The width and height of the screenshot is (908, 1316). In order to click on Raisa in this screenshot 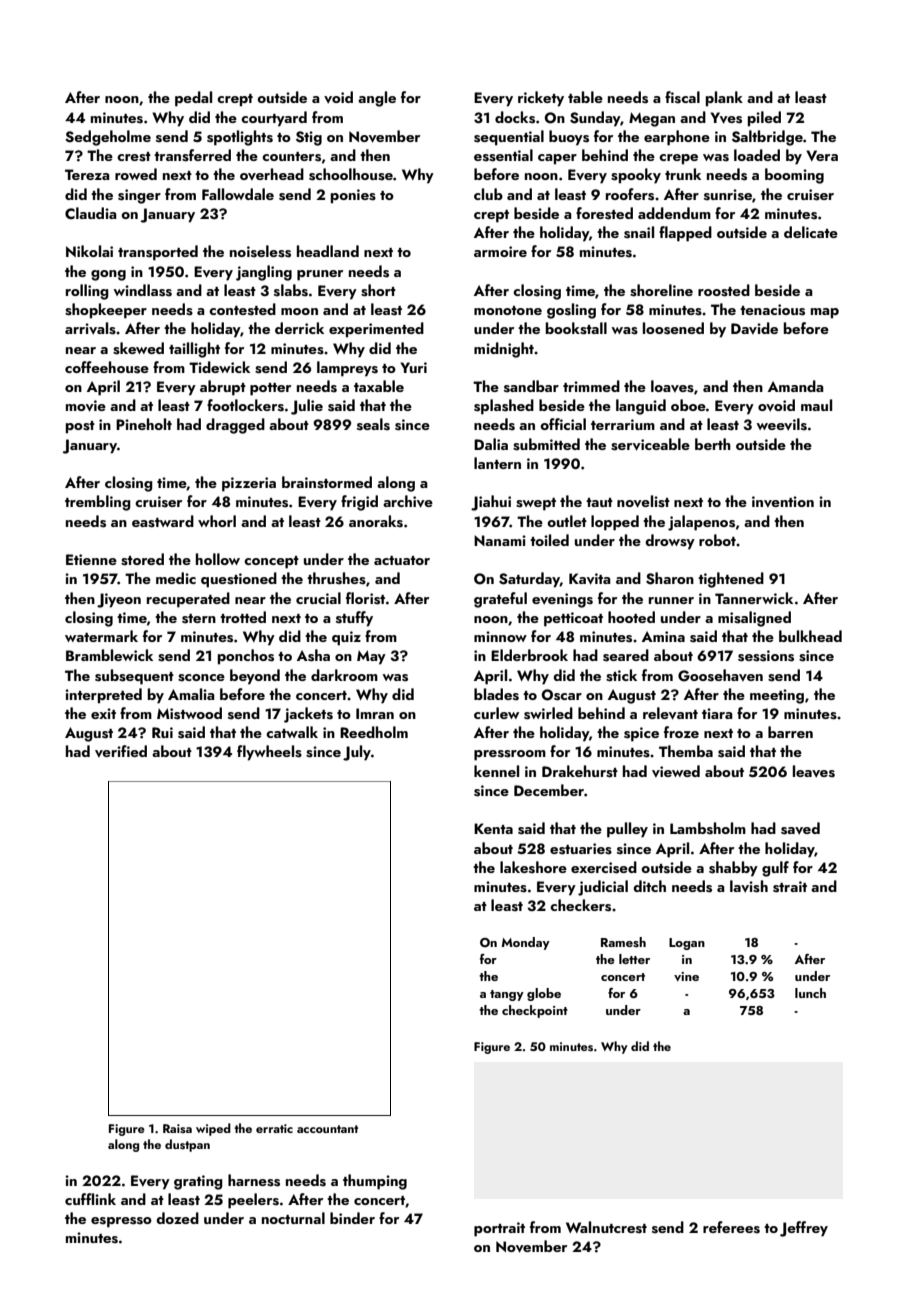, I will do `click(177, 1128)`.
